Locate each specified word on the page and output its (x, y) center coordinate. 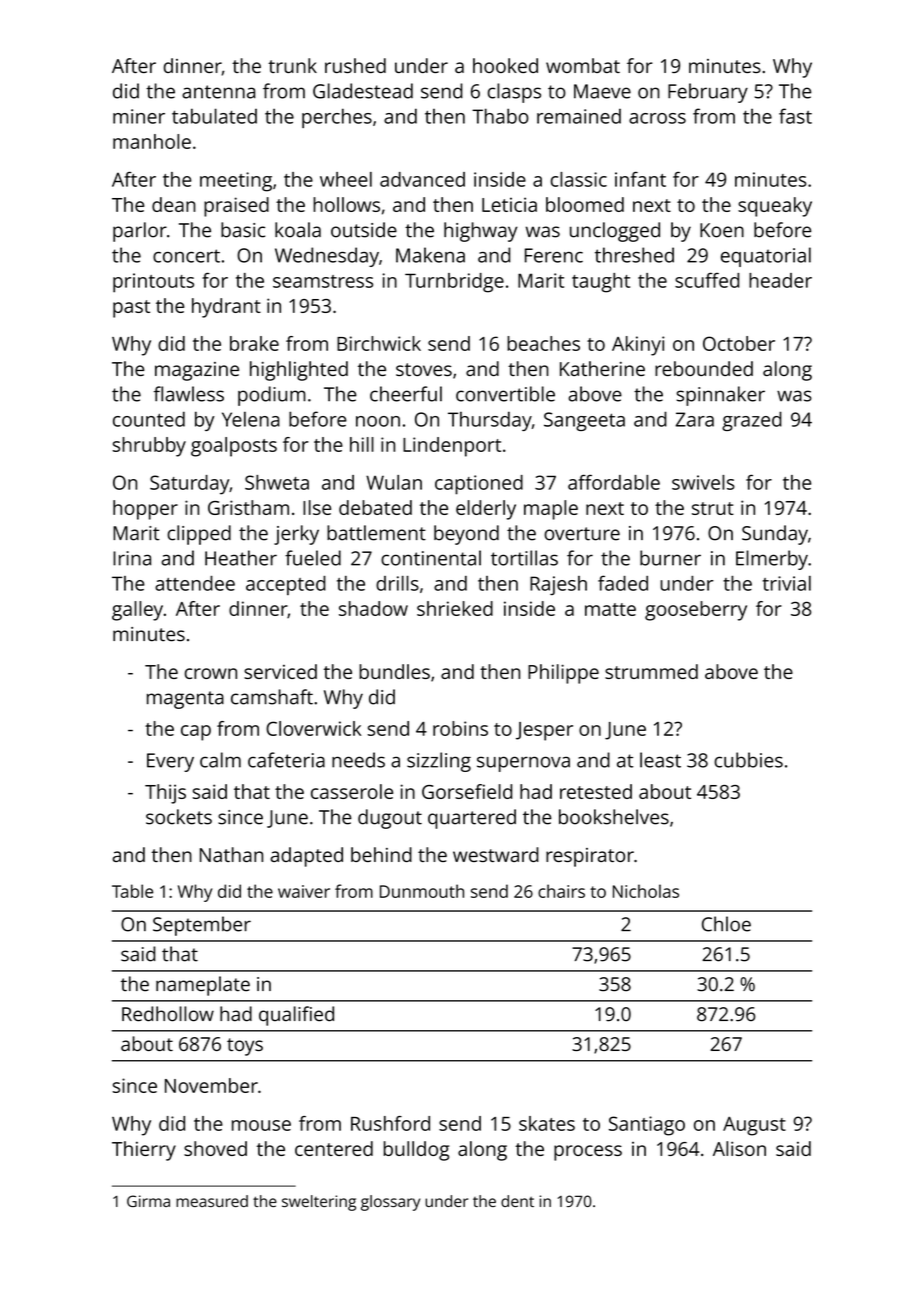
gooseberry (696, 611)
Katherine (602, 368)
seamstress (323, 281)
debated (375, 507)
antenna (218, 92)
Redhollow (168, 1014)
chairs (561, 891)
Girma (148, 1201)
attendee (195, 583)
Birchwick (379, 343)
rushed (355, 65)
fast (795, 116)
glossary (390, 1203)
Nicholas (646, 891)
